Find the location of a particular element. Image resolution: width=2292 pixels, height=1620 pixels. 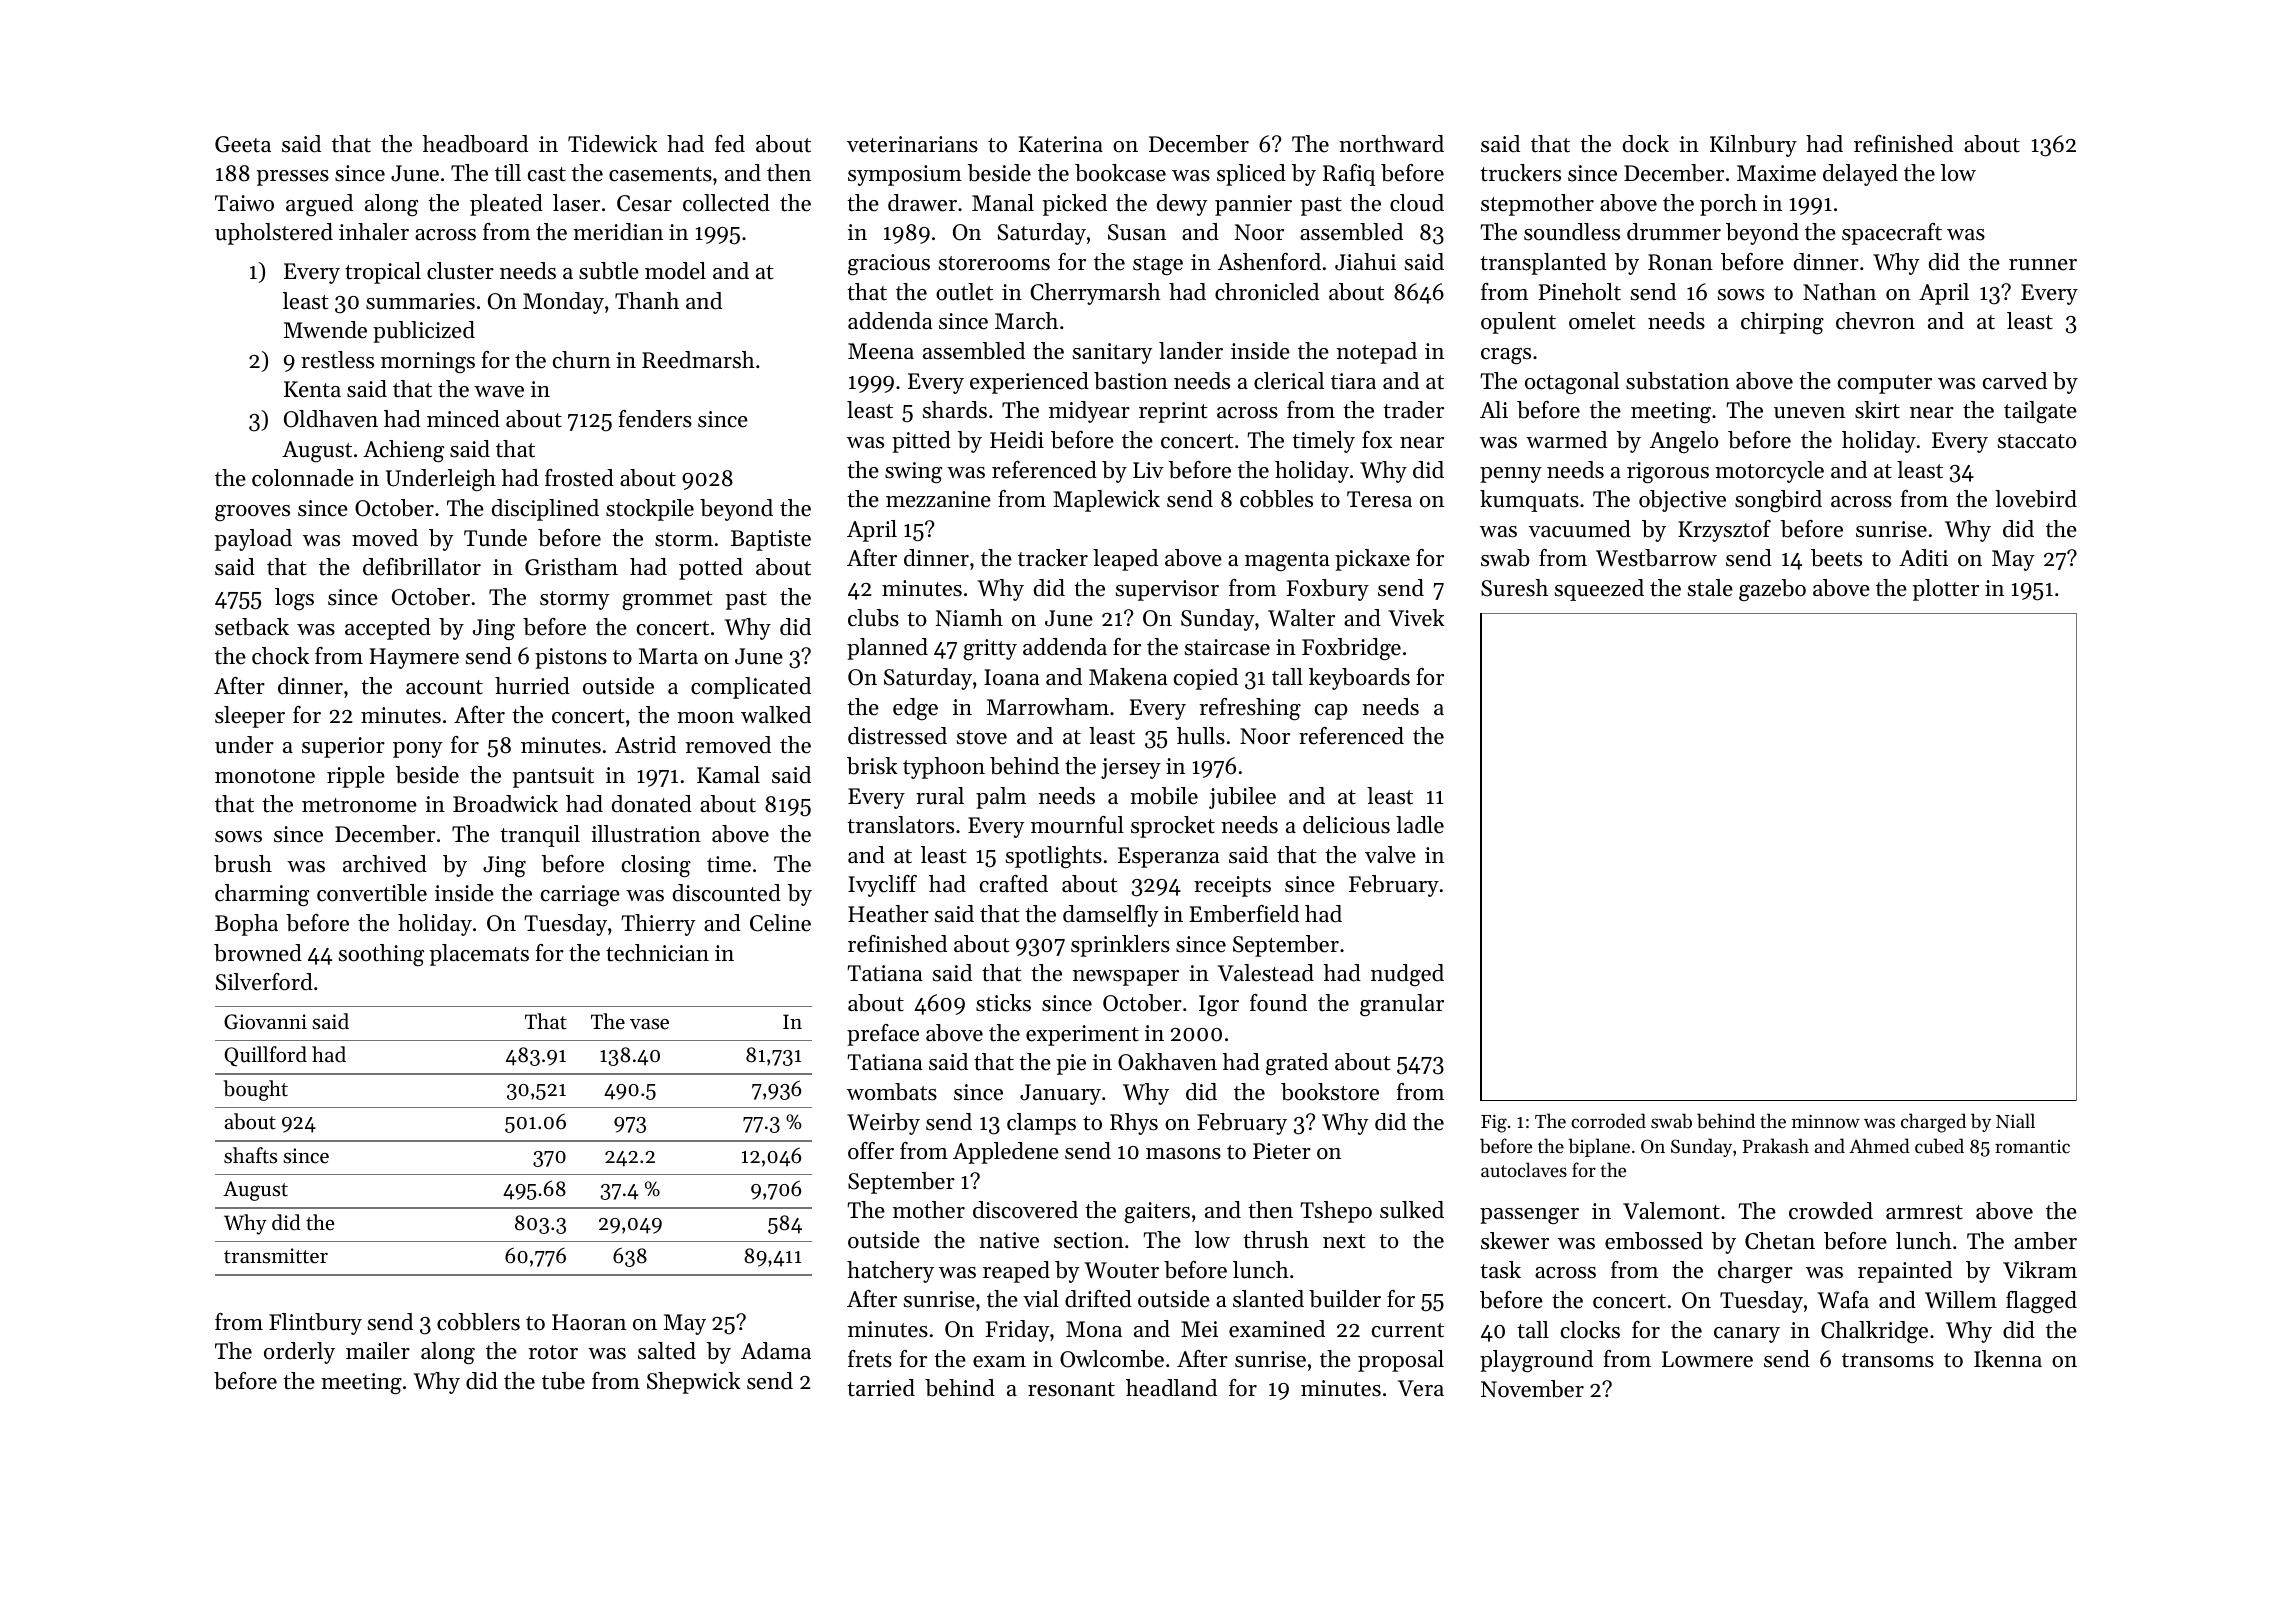

Oakhaven is located at coordinates (1167, 1062).
